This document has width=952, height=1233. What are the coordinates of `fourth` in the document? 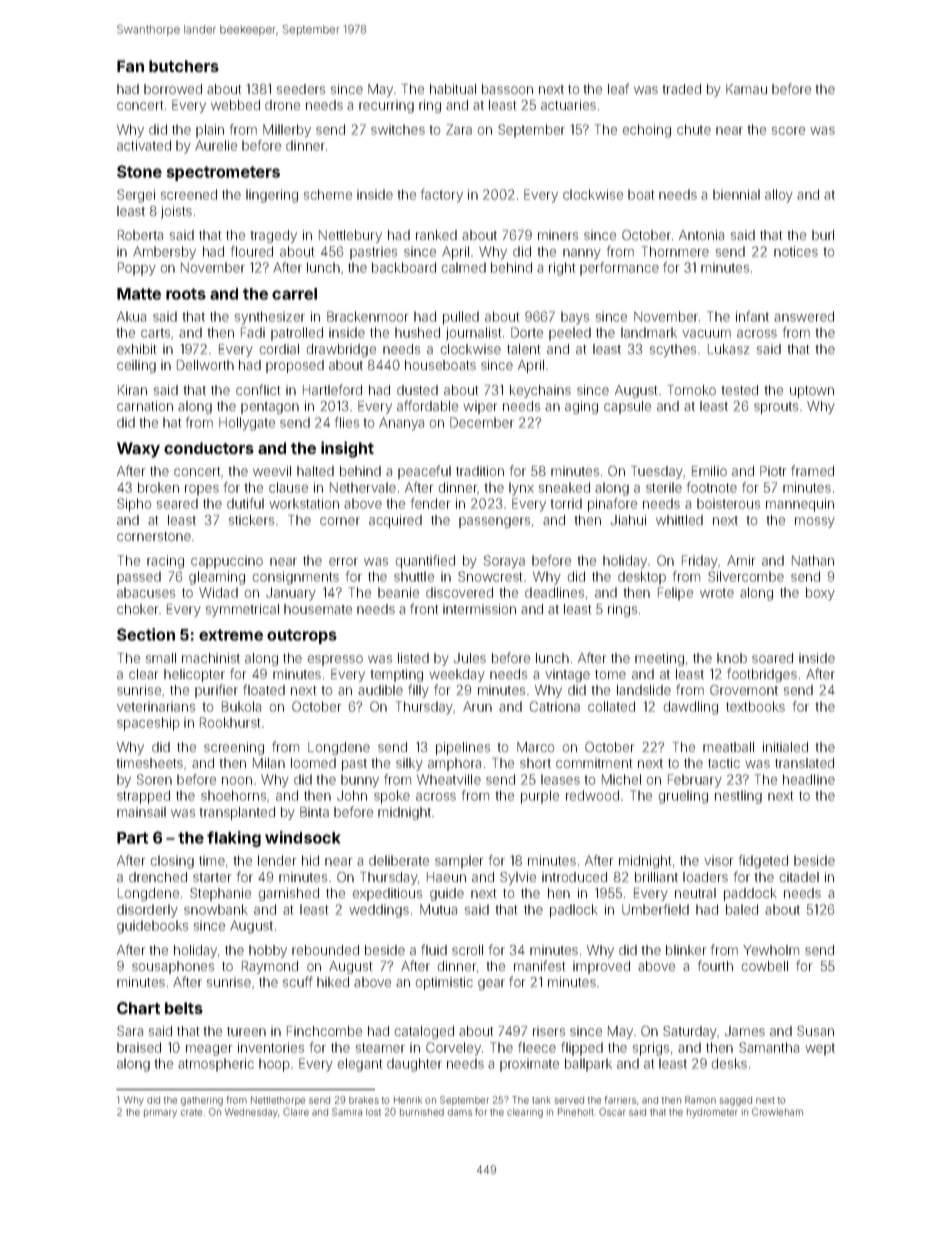 It's located at (715, 965).
